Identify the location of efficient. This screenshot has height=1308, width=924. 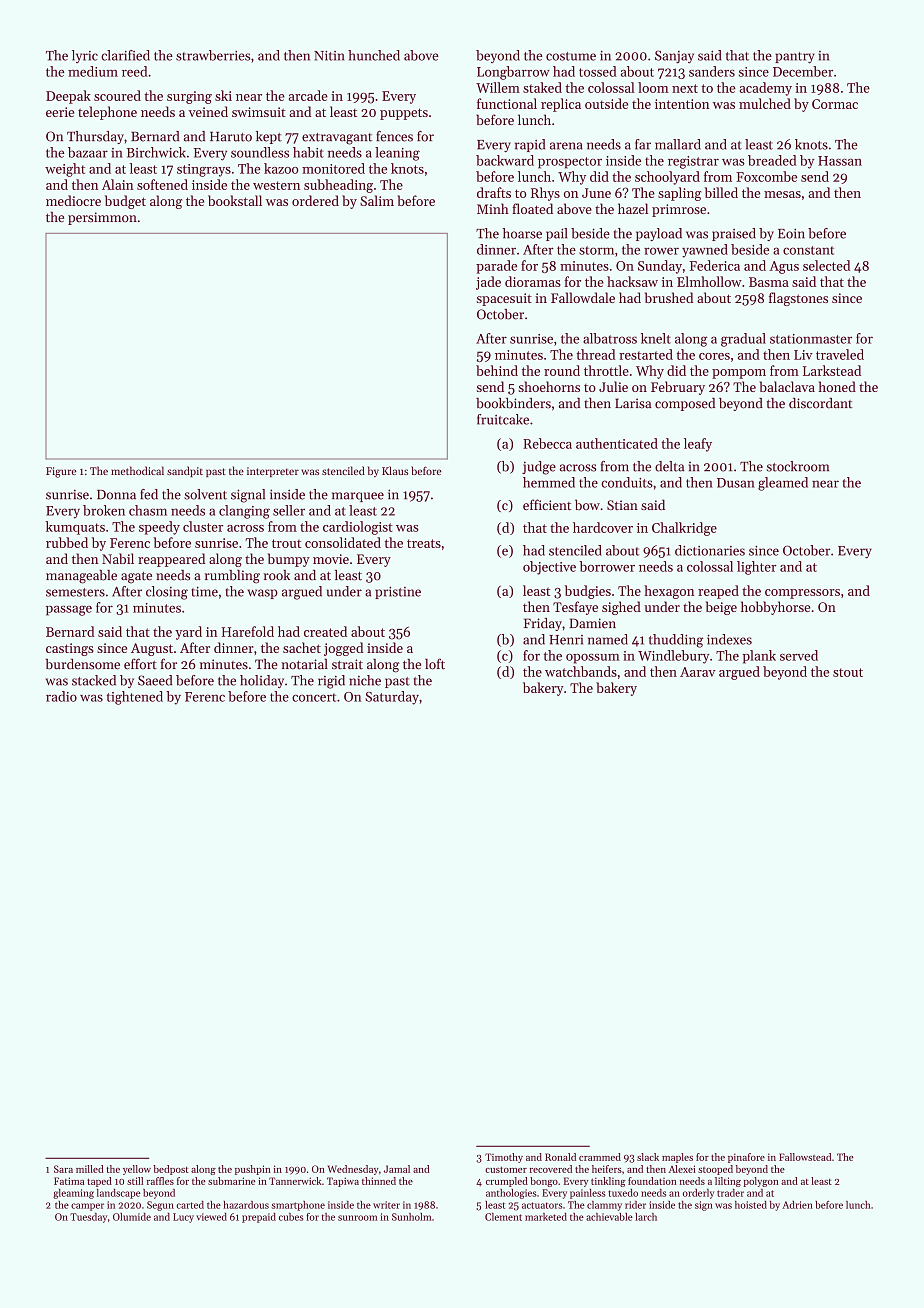
(547, 504).
